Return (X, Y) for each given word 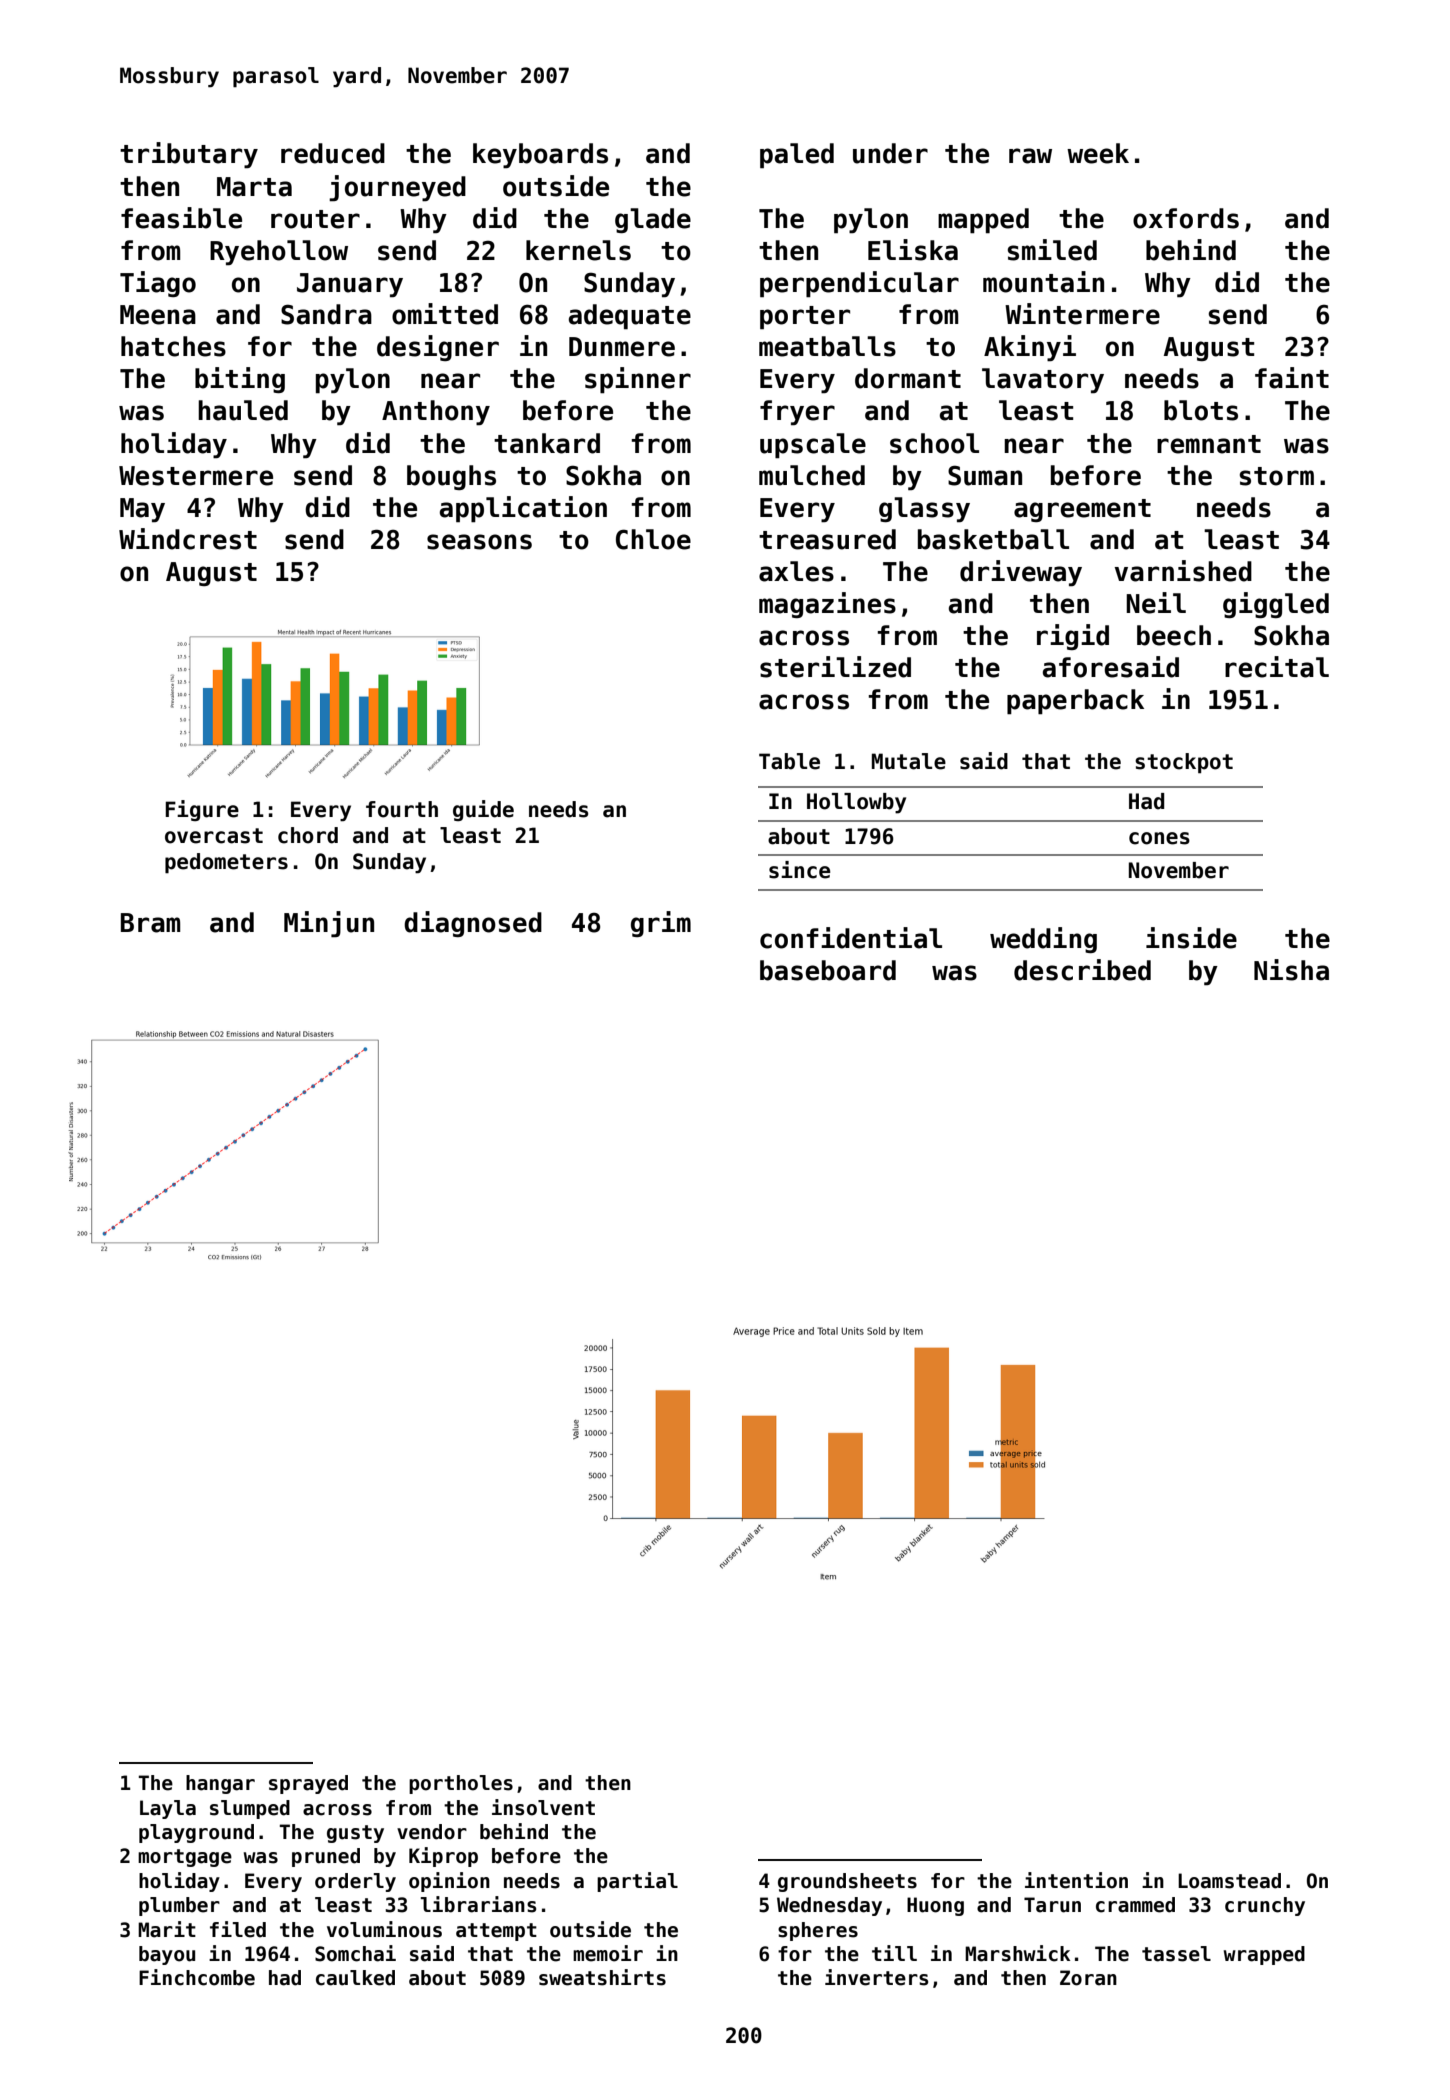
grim (661, 924)
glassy (924, 510)
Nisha (1291, 970)
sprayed (308, 1784)
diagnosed (473, 924)
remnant (1209, 444)
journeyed (397, 188)
